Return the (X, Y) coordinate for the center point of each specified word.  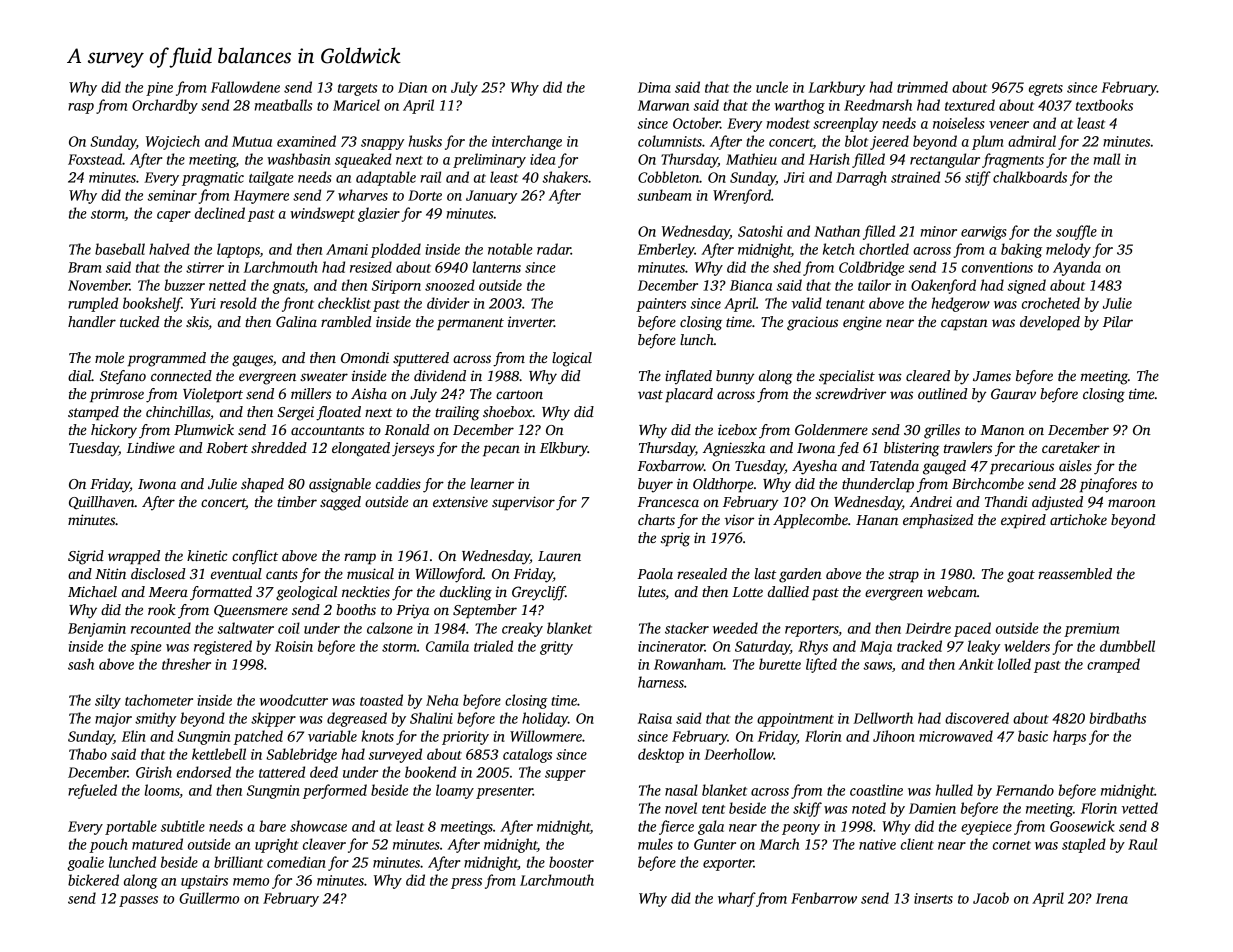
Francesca (668, 502)
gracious (812, 323)
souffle (1076, 232)
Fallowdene (245, 87)
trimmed (922, 87)
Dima (654, 87)
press (466, 883)
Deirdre (928, 628)
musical (370, 573)
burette (780, 664)
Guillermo (209, 898)
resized (371, 267)
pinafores (1108, 485)
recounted (161, 628)
